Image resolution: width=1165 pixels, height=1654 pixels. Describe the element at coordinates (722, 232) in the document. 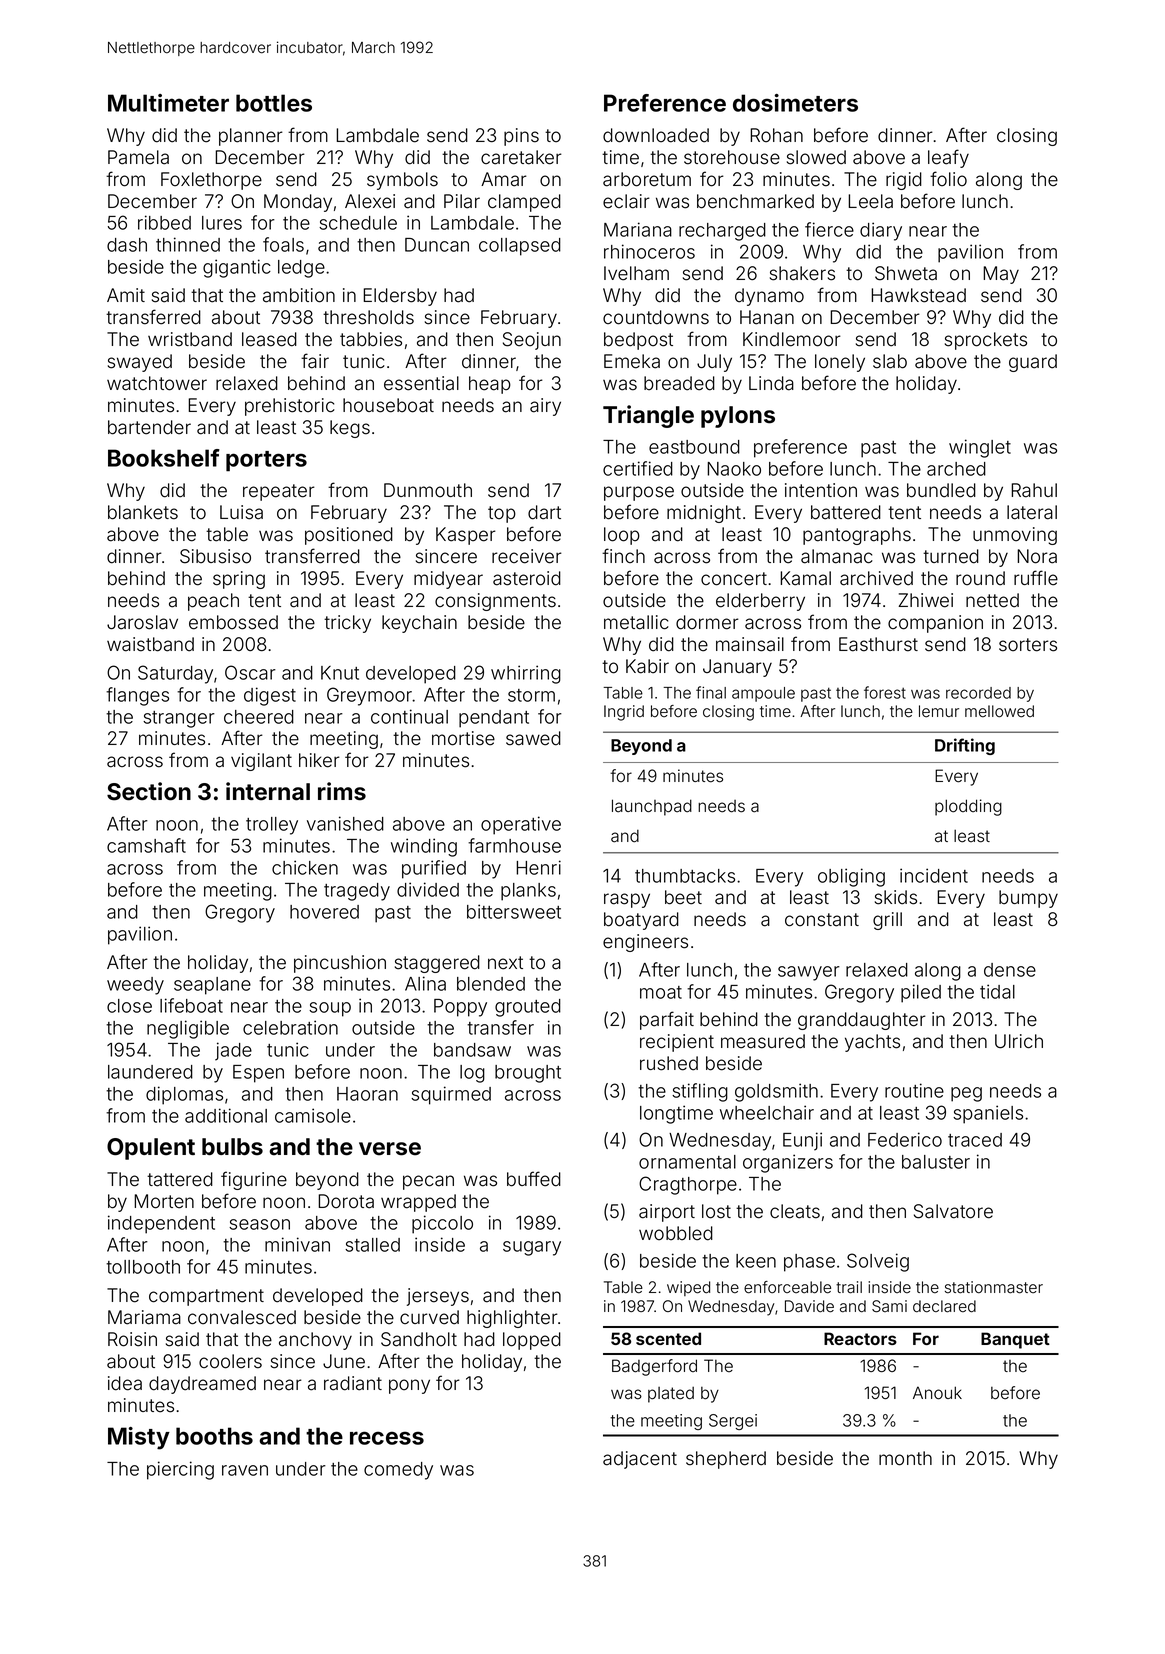

I see `recharged` at that location.
